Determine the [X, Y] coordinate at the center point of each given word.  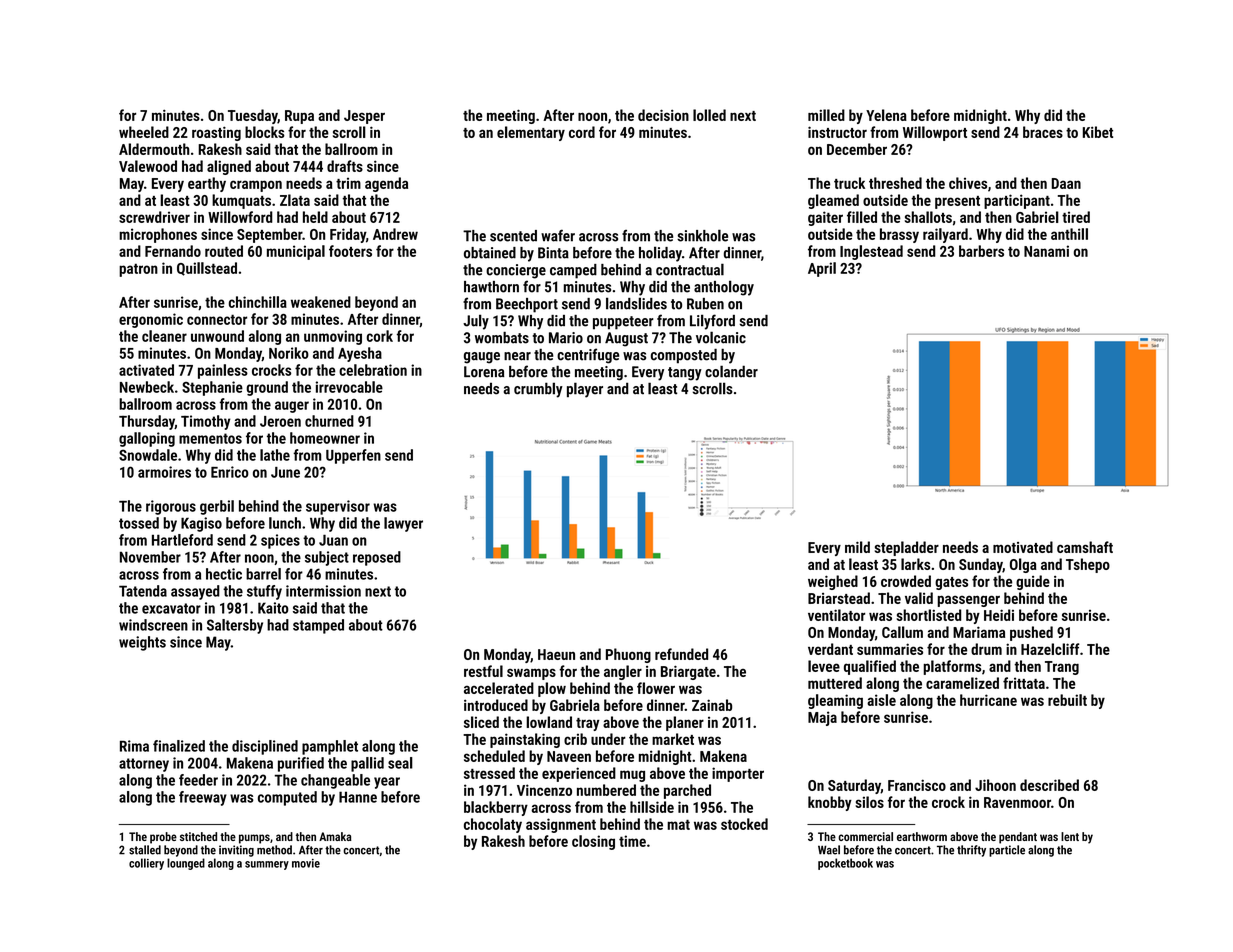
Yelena [886, 115]
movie [306, 863]
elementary [531, 133]
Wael [829, 850]
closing [593, 842]
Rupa [299, 117]
